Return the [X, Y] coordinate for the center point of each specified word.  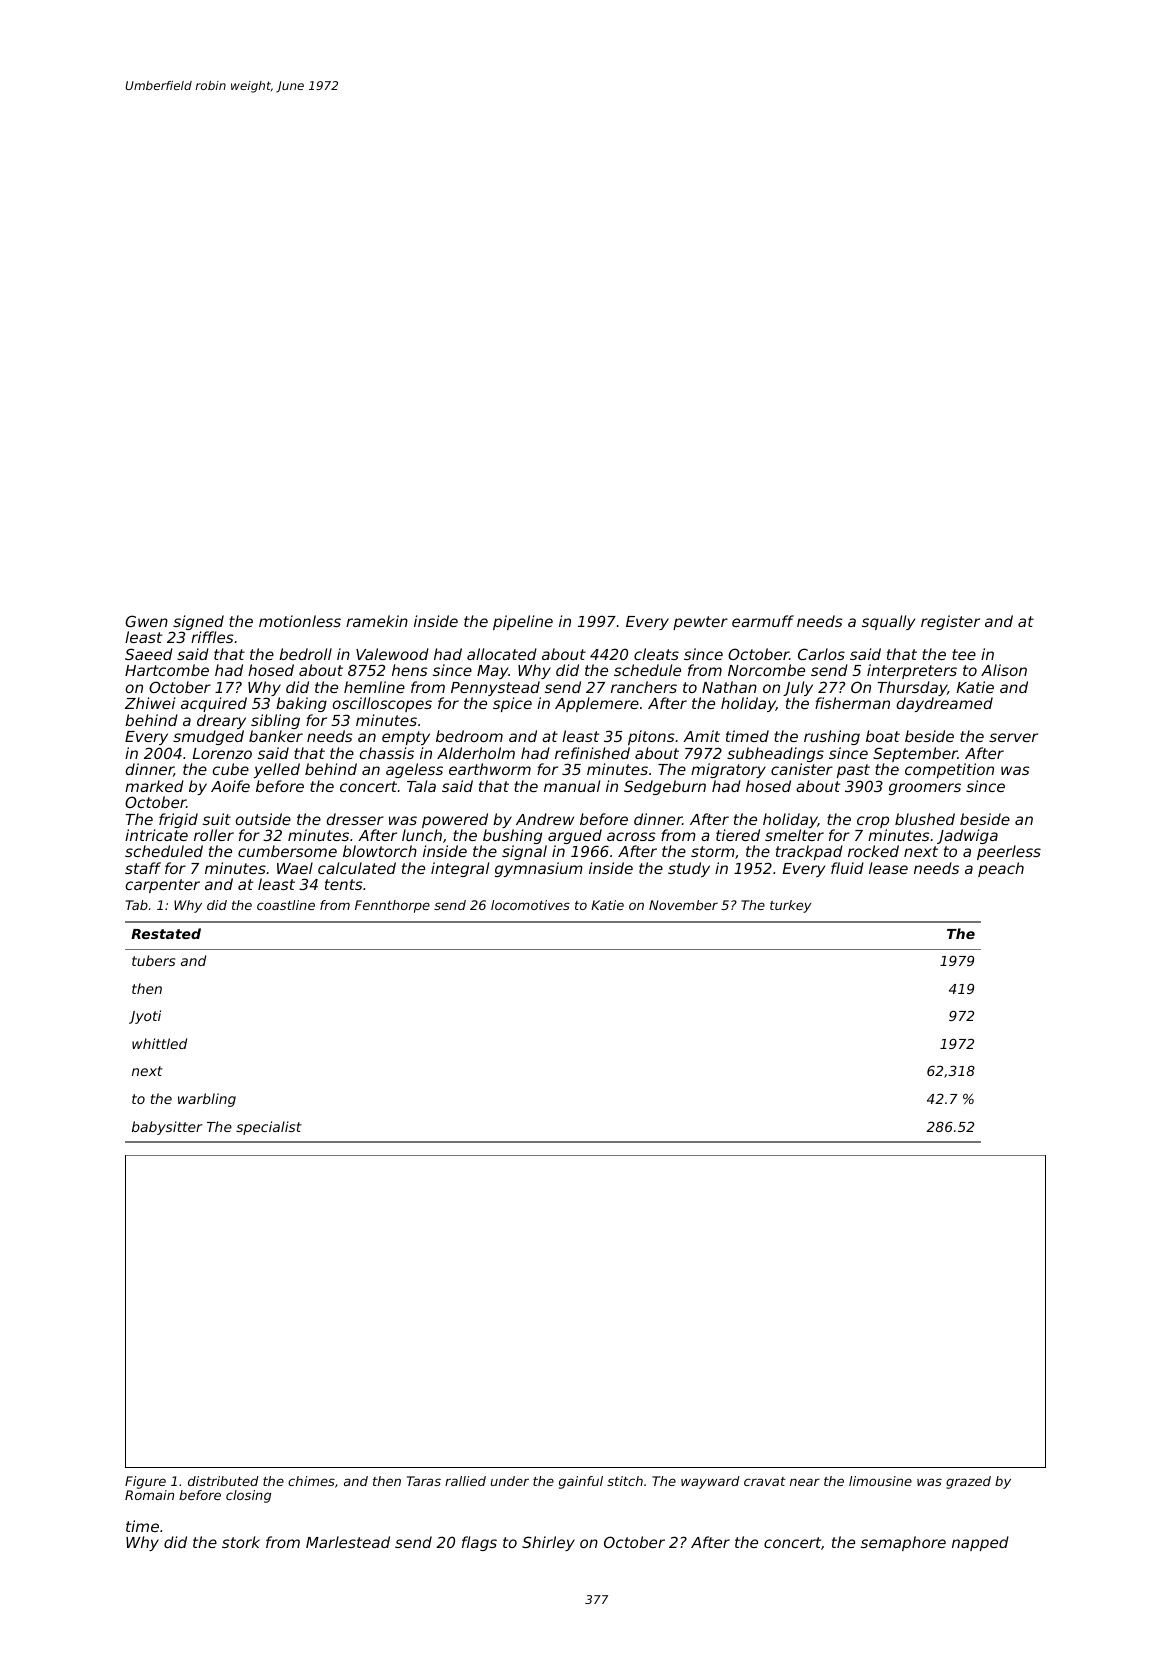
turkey [791, 906]
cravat [765, 1481]
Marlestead [348, 1542]
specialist [269, 1128]
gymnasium [539, 869]
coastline [286, 905]
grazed [968, 1482]
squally [888, 622]
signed [198, 623]
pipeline [523, 622]
